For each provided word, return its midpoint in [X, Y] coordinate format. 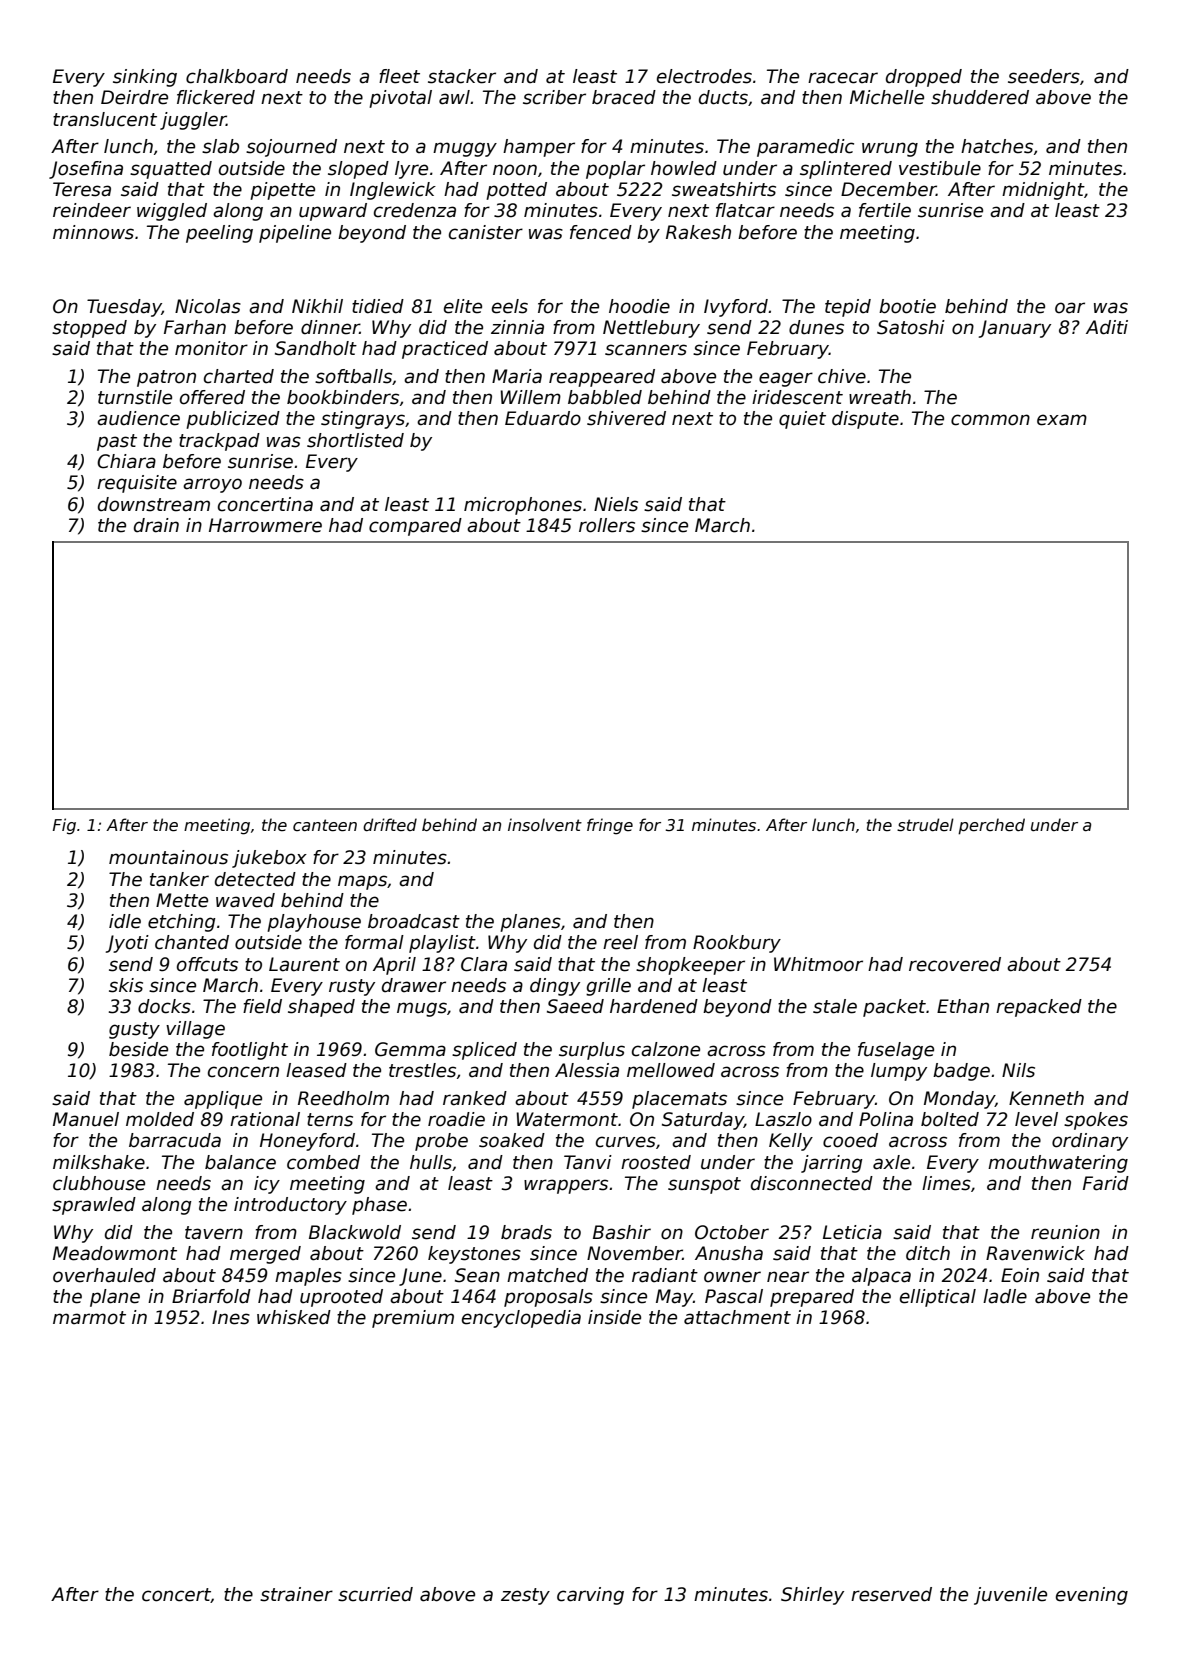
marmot [89, 1318]
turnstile [135, 397]
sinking [145, 78]
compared [415, 527]
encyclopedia [521, 1319]
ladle [1005, 1296]
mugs [422, 1009]
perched [991, 826]
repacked [1039, 1008]
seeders [1044, 76]
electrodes [704, 76]
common [990, 420]
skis [126, 985]
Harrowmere [265, 525]
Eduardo [543, 418]
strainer [296, 1594]
